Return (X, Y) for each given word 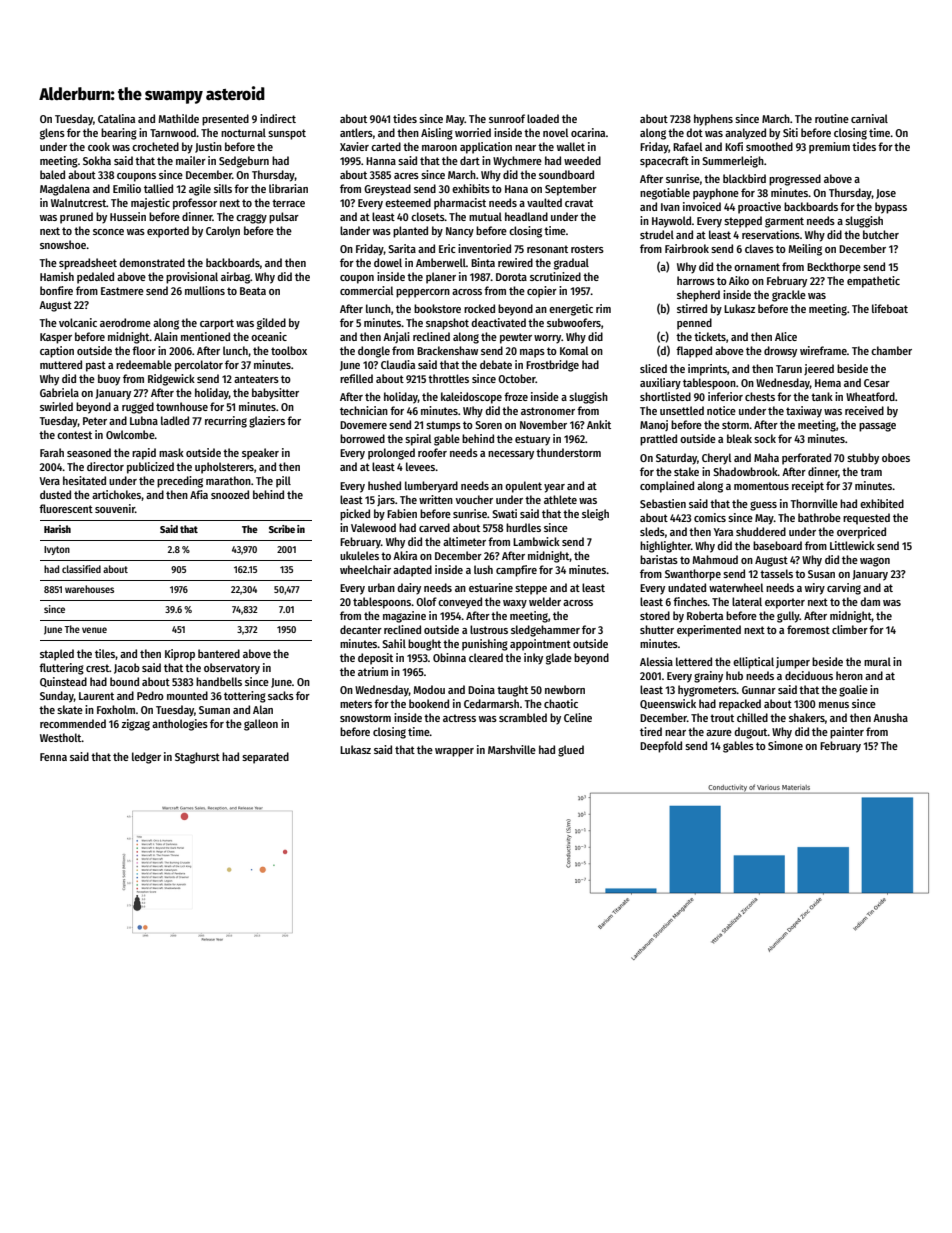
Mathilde (179, 118)
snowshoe (63, 244)
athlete (560, 499)
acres (406, 176)
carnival (869, 118)
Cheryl (716, 459)
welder (545, 601)
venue (94, 630)
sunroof (507, 118)
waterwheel (736, 587)
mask (171, 452)
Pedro (150, 695)
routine (832, 118)
